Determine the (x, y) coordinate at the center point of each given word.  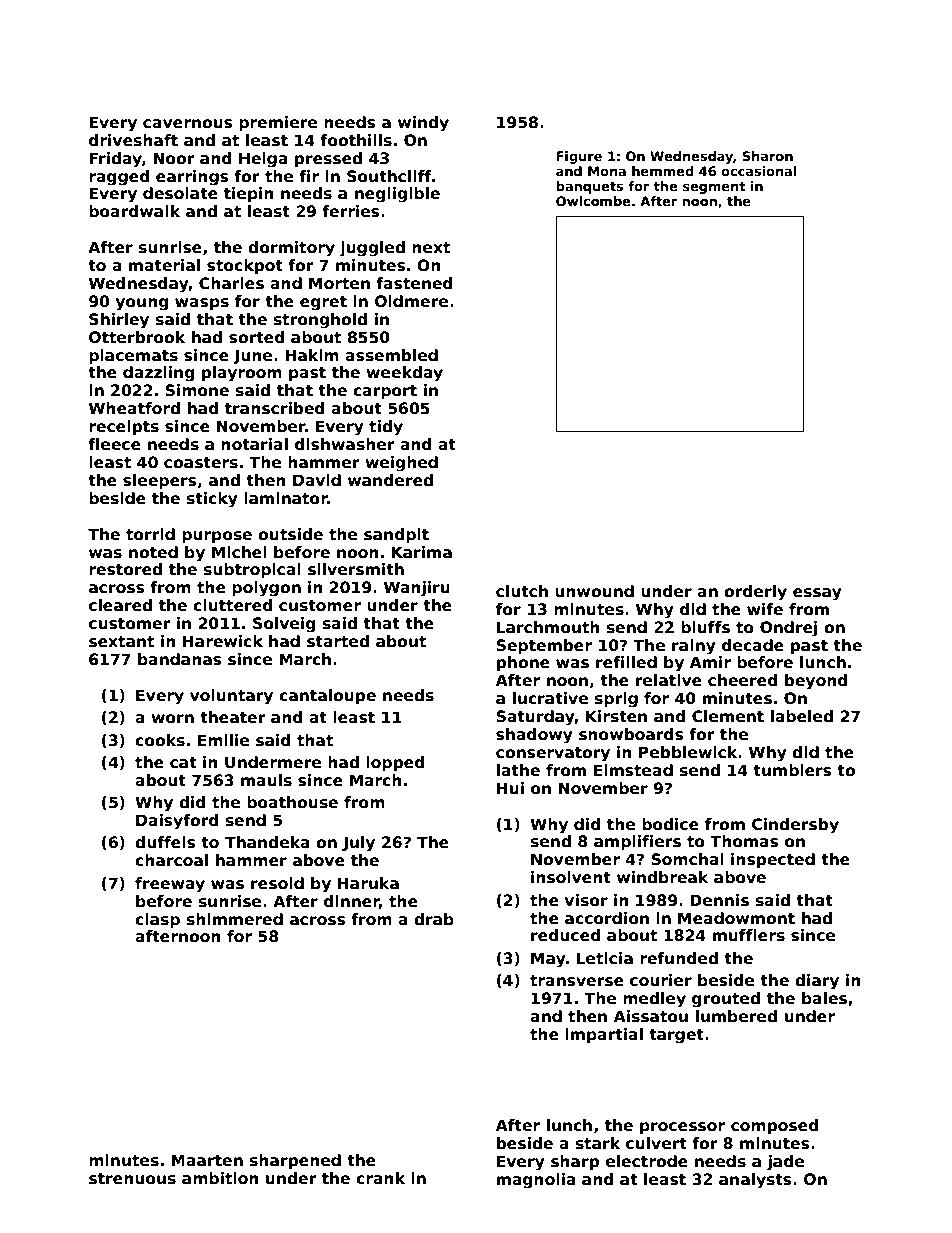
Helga (263, 160)
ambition (220, 1178)
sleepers (160, 481)
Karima (422, 552)
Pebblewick (688, 752)
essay (817, 594)
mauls (266, 780)
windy (423, 124)
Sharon (768, 156)
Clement (728, 716)
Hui (510, 788)
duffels (165, 842)
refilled (626, 662)
